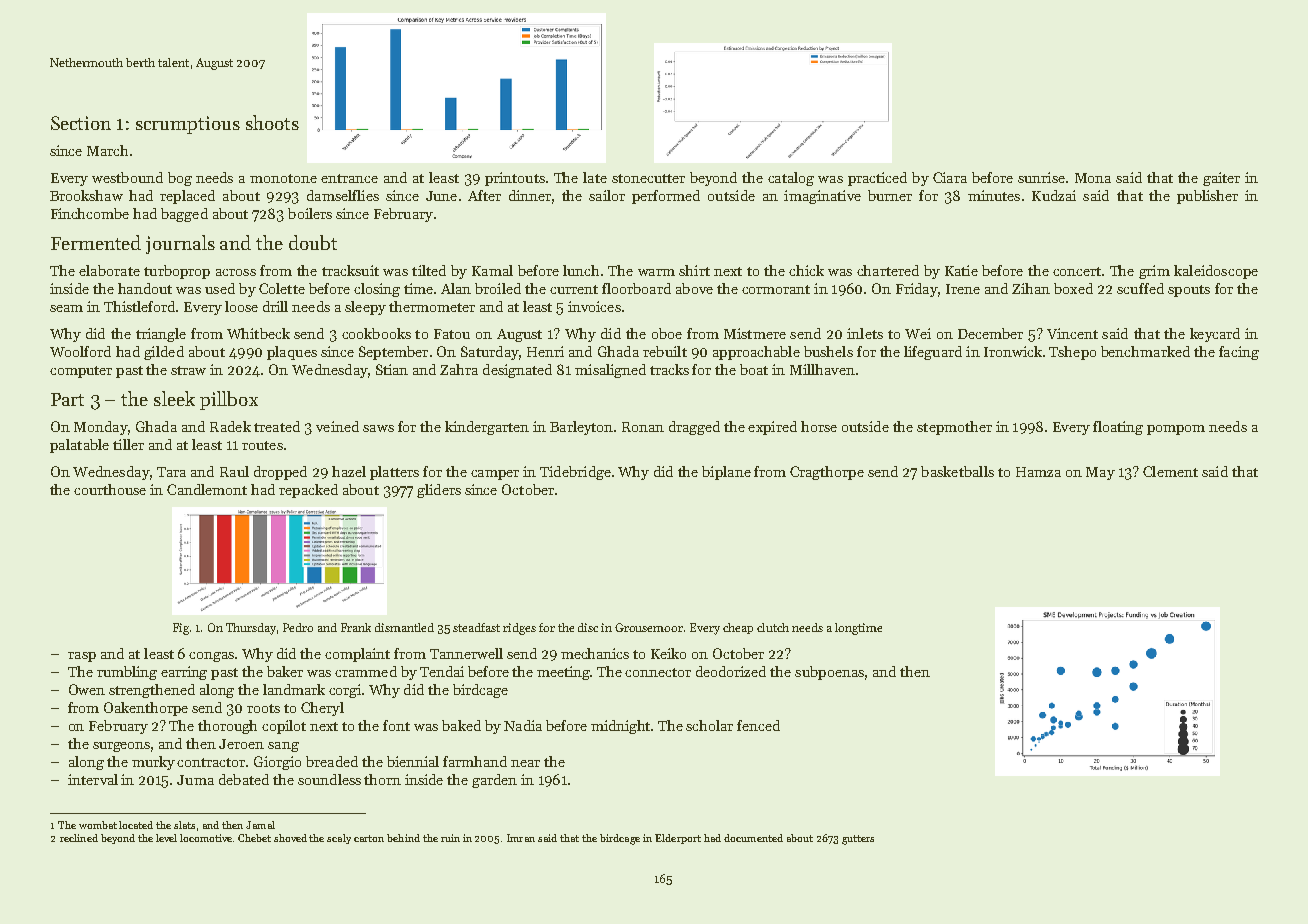 The image size is (1308, 924). What do you see at coordinates (709, 725) in the page?
I see `scholar` at bounding box center [709, 725].
